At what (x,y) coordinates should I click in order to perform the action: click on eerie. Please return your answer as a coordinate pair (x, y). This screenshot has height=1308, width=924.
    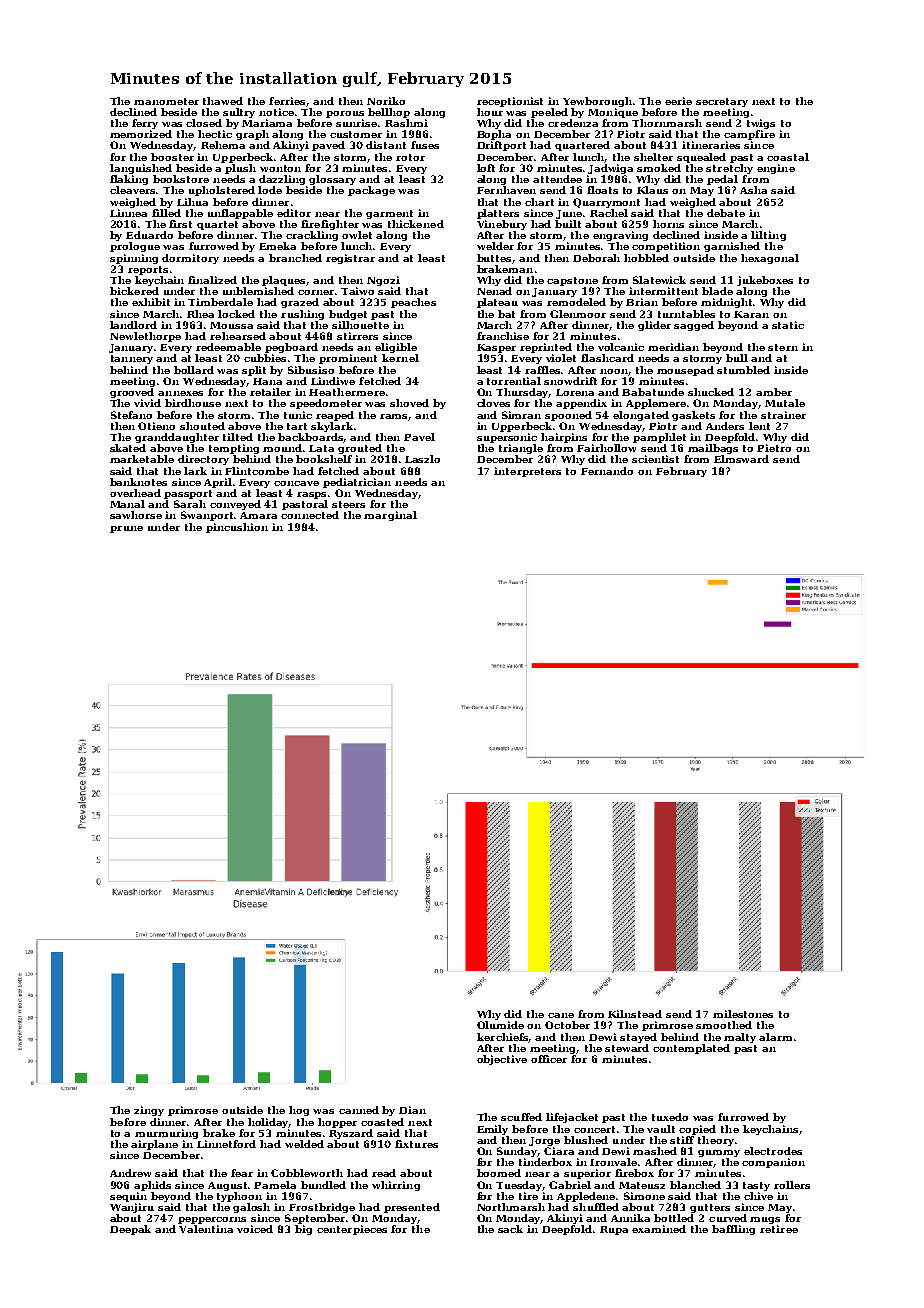
    Looking at the image, I should click on (678, 101).
